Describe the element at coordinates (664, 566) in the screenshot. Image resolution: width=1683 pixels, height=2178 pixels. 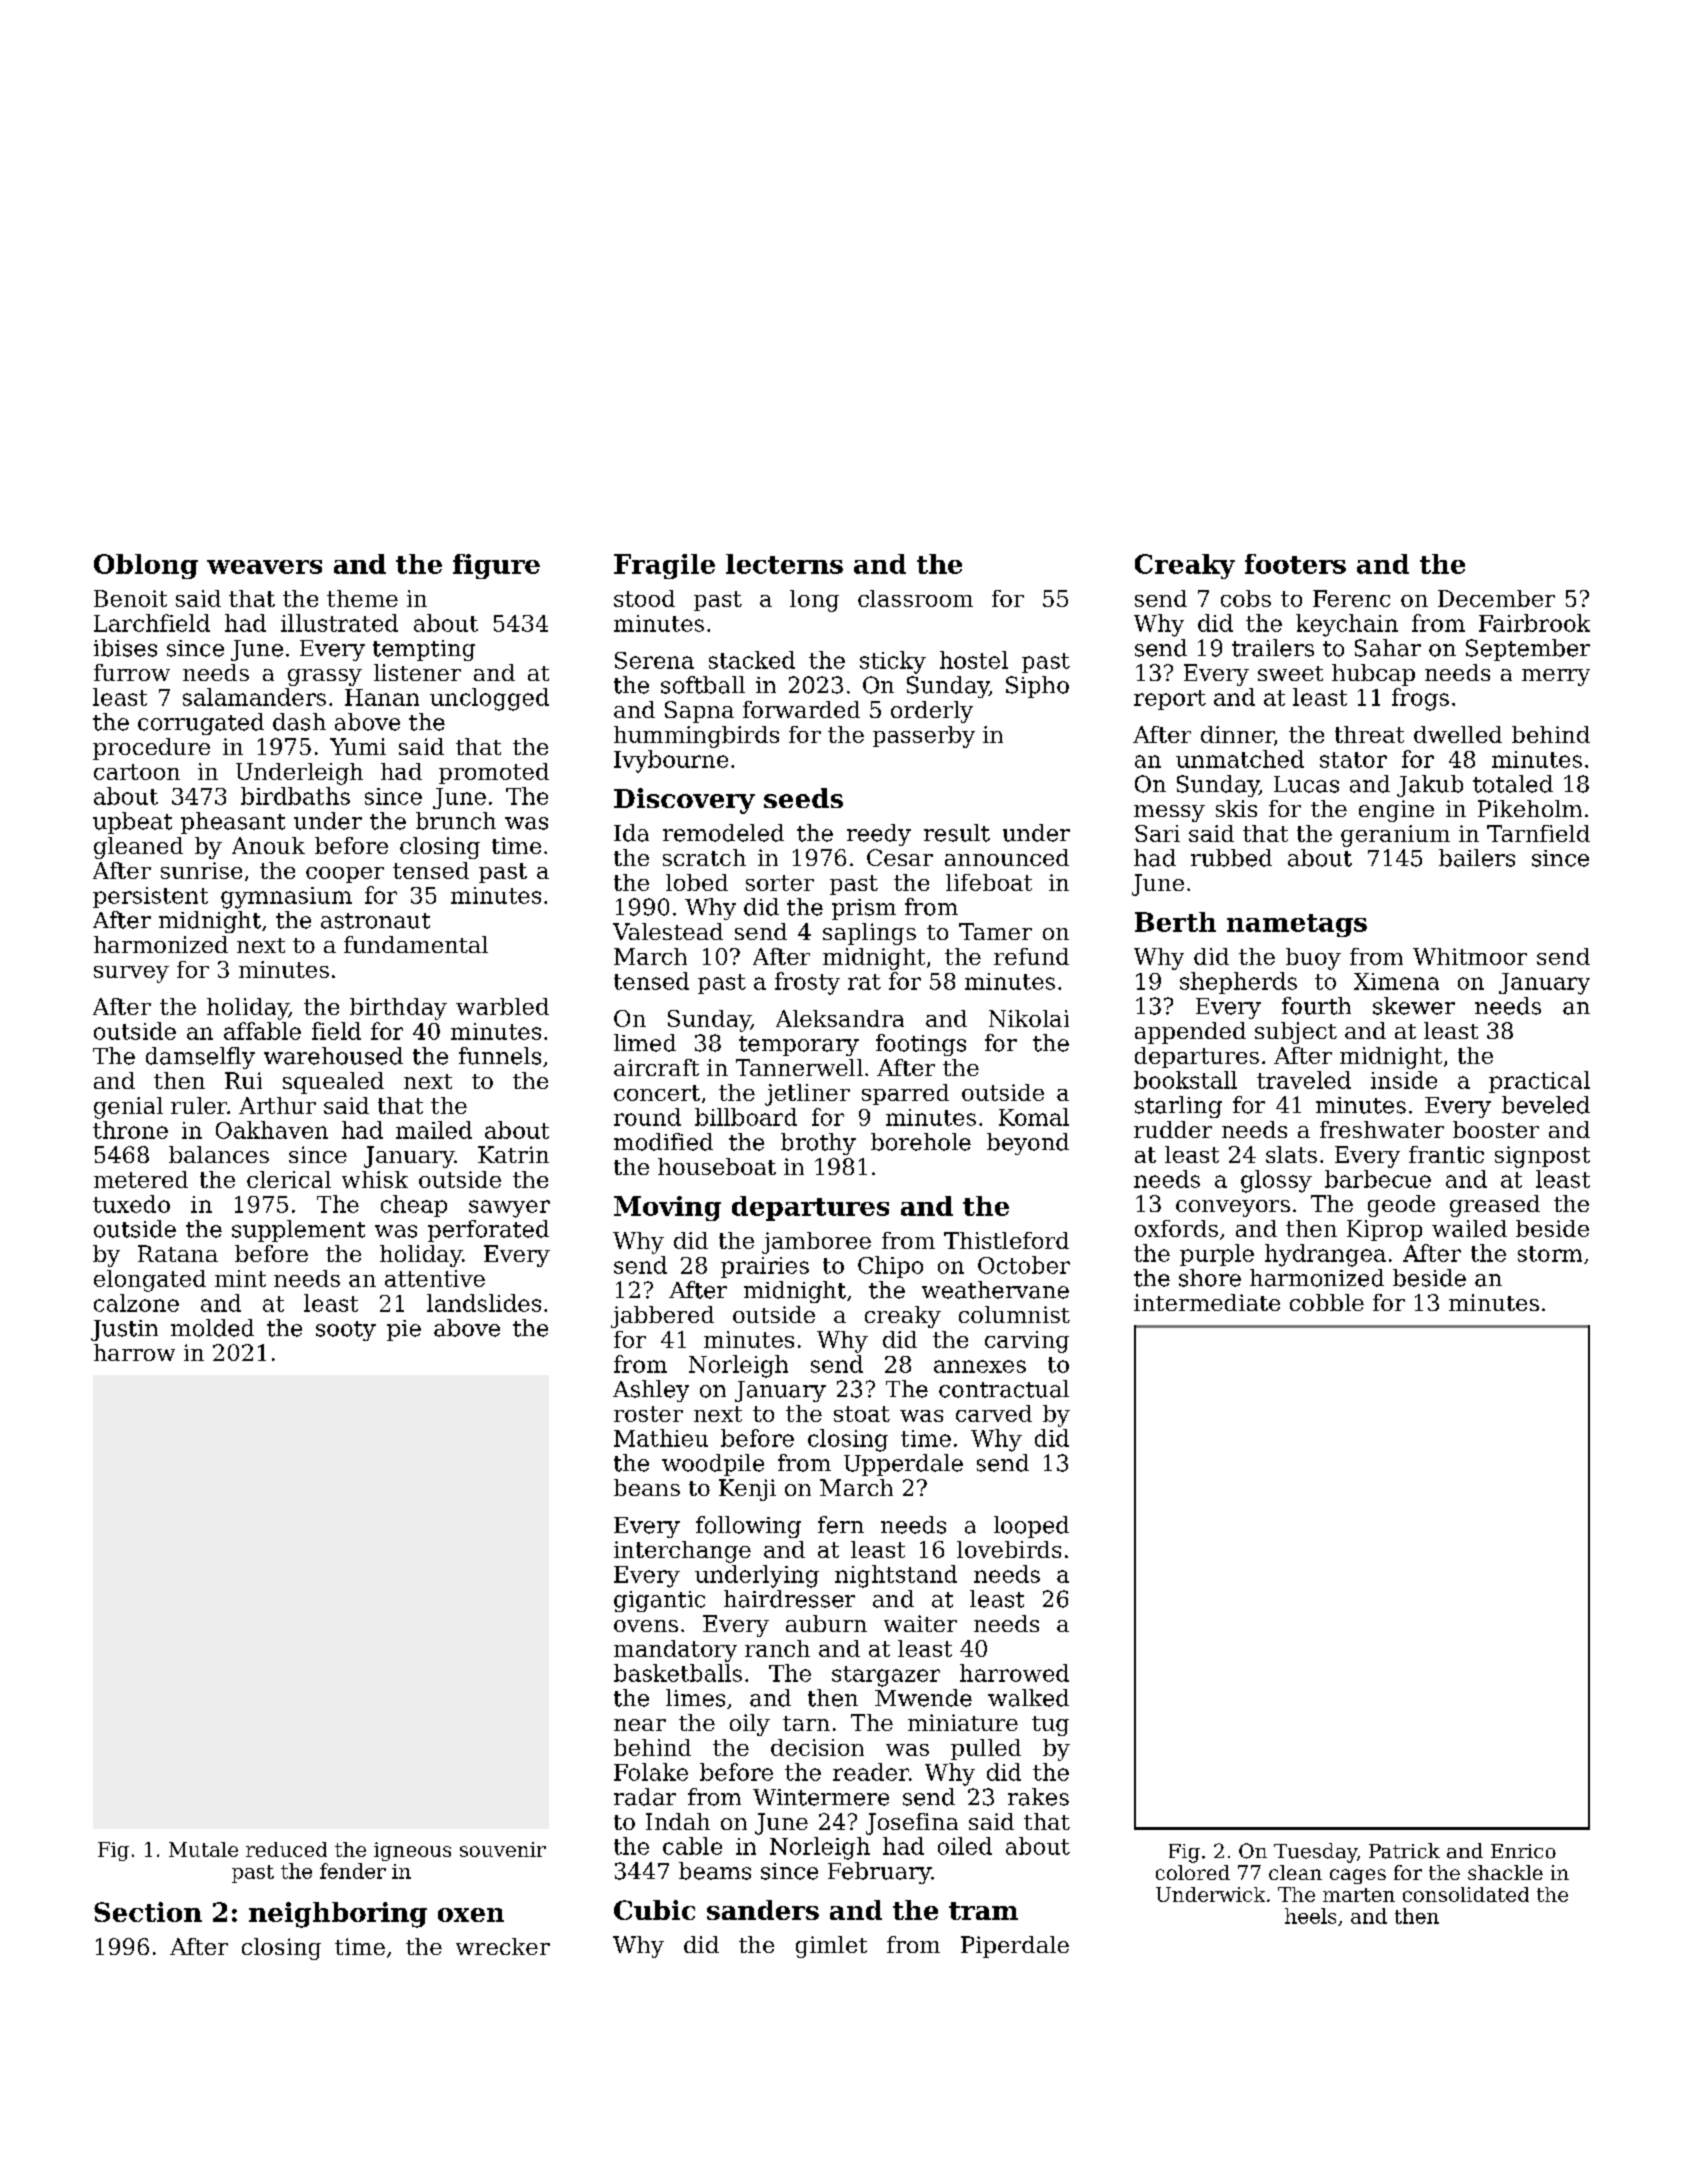
I see `Fragile` at that location.
